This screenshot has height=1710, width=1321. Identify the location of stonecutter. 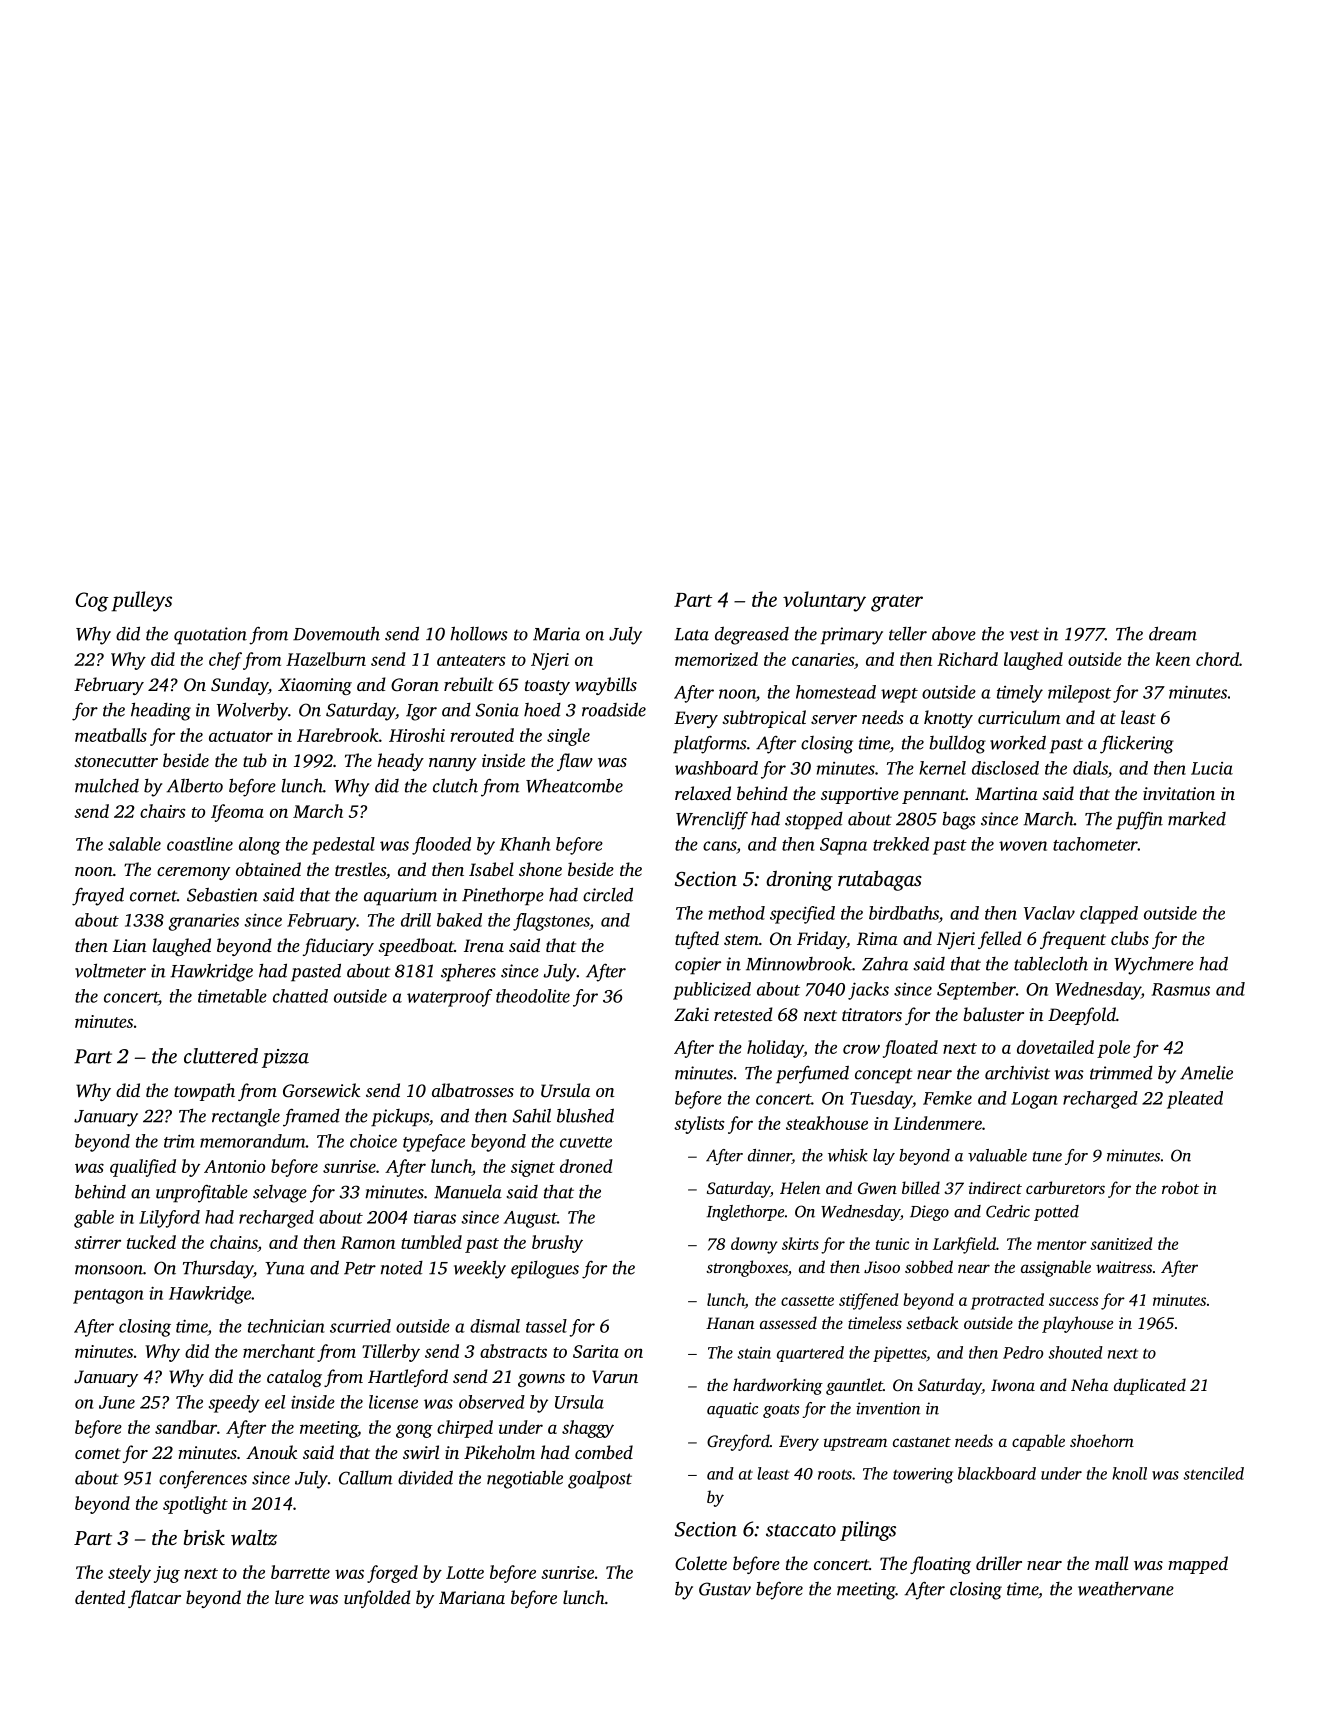
(116, 761).
